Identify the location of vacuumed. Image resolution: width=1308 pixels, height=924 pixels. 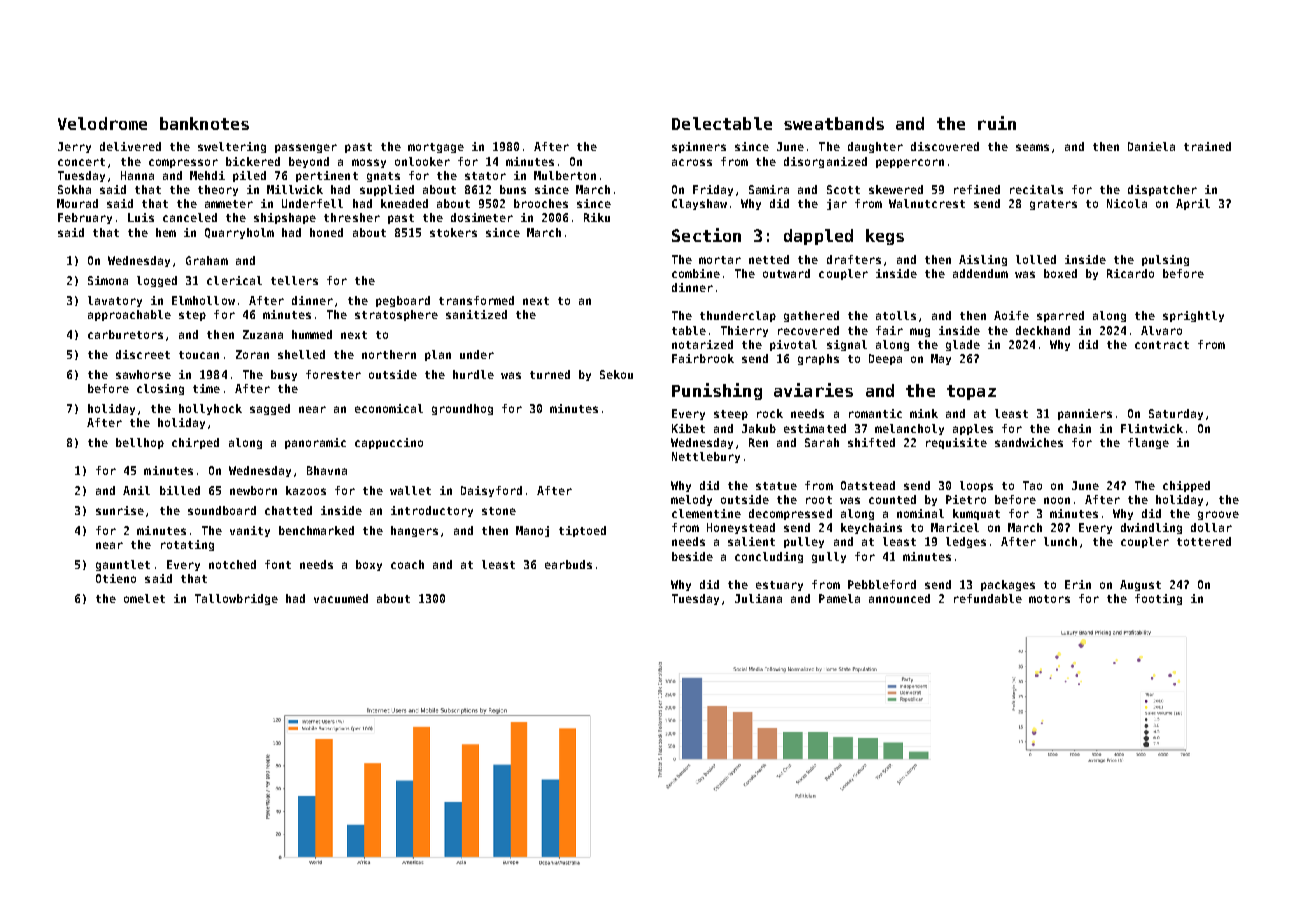
(341, 598).
